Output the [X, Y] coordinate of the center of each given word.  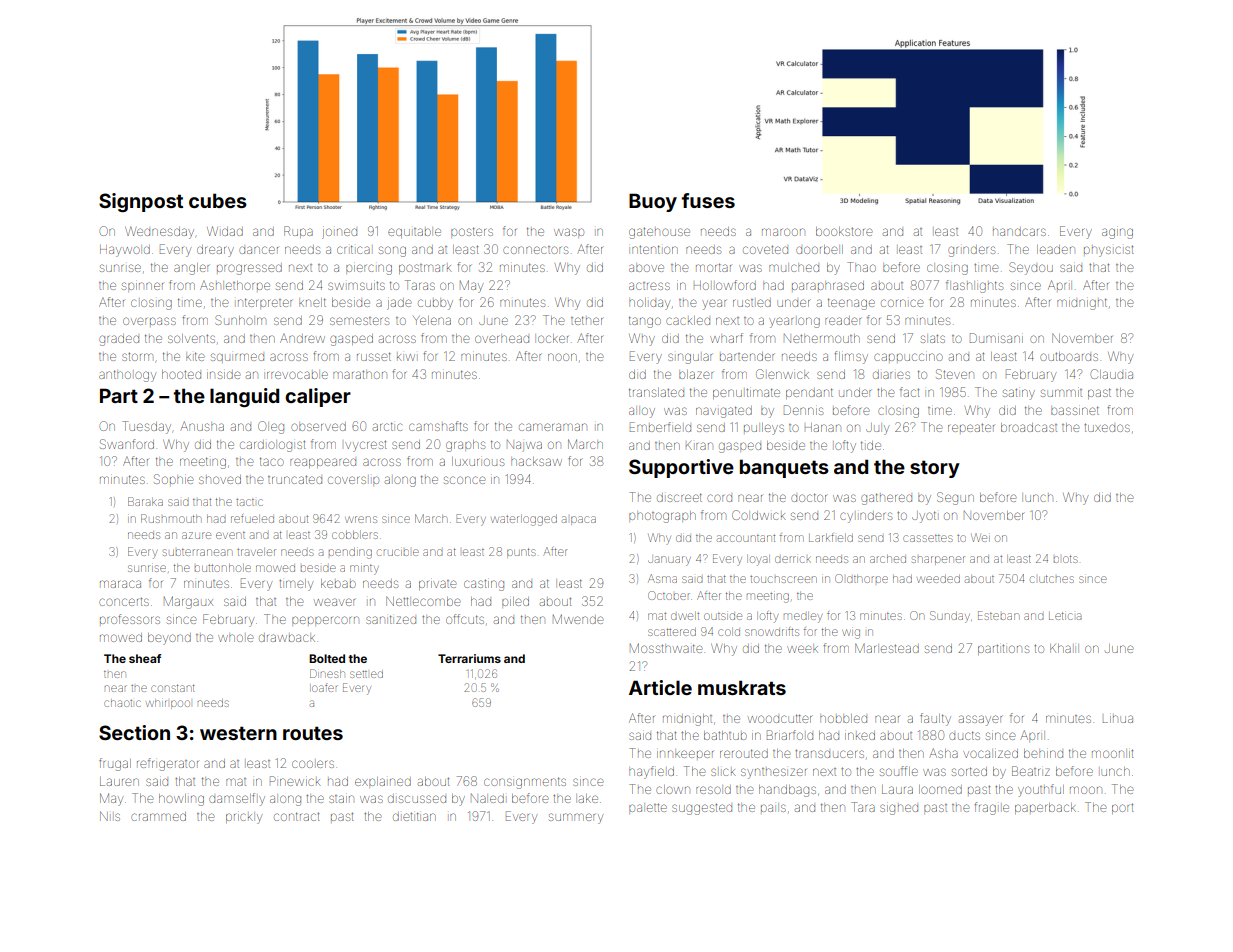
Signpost [141, 202]
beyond [169, 639]
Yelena [432, 320]
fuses [708, 200]
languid [244, 397]
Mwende [578, 619]
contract [296, 816]
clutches [1052, 579]
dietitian [414, 816]
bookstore [844, 231]
